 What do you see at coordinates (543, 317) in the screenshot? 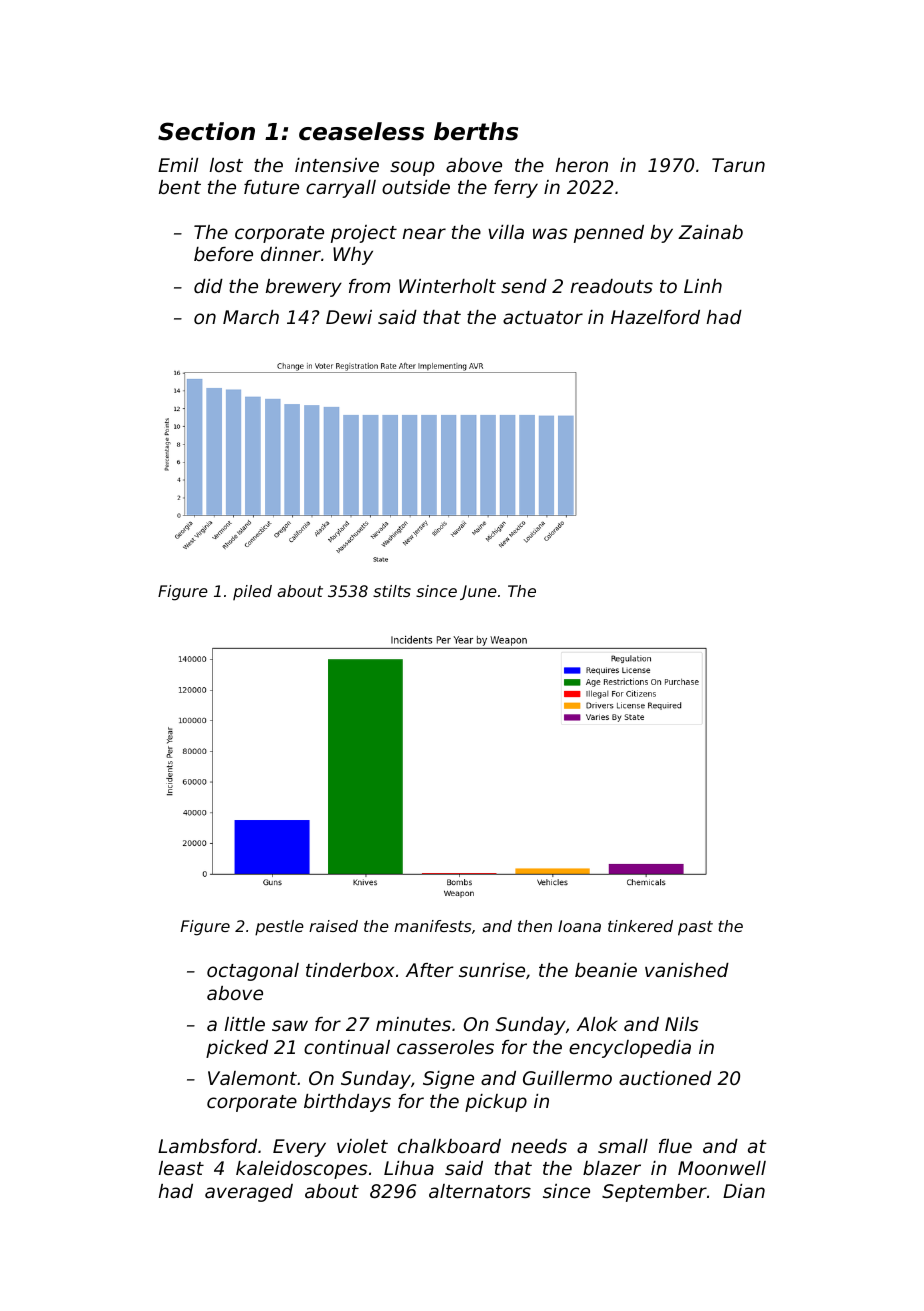
I see `actuator` at bounding box center [543, 317].
